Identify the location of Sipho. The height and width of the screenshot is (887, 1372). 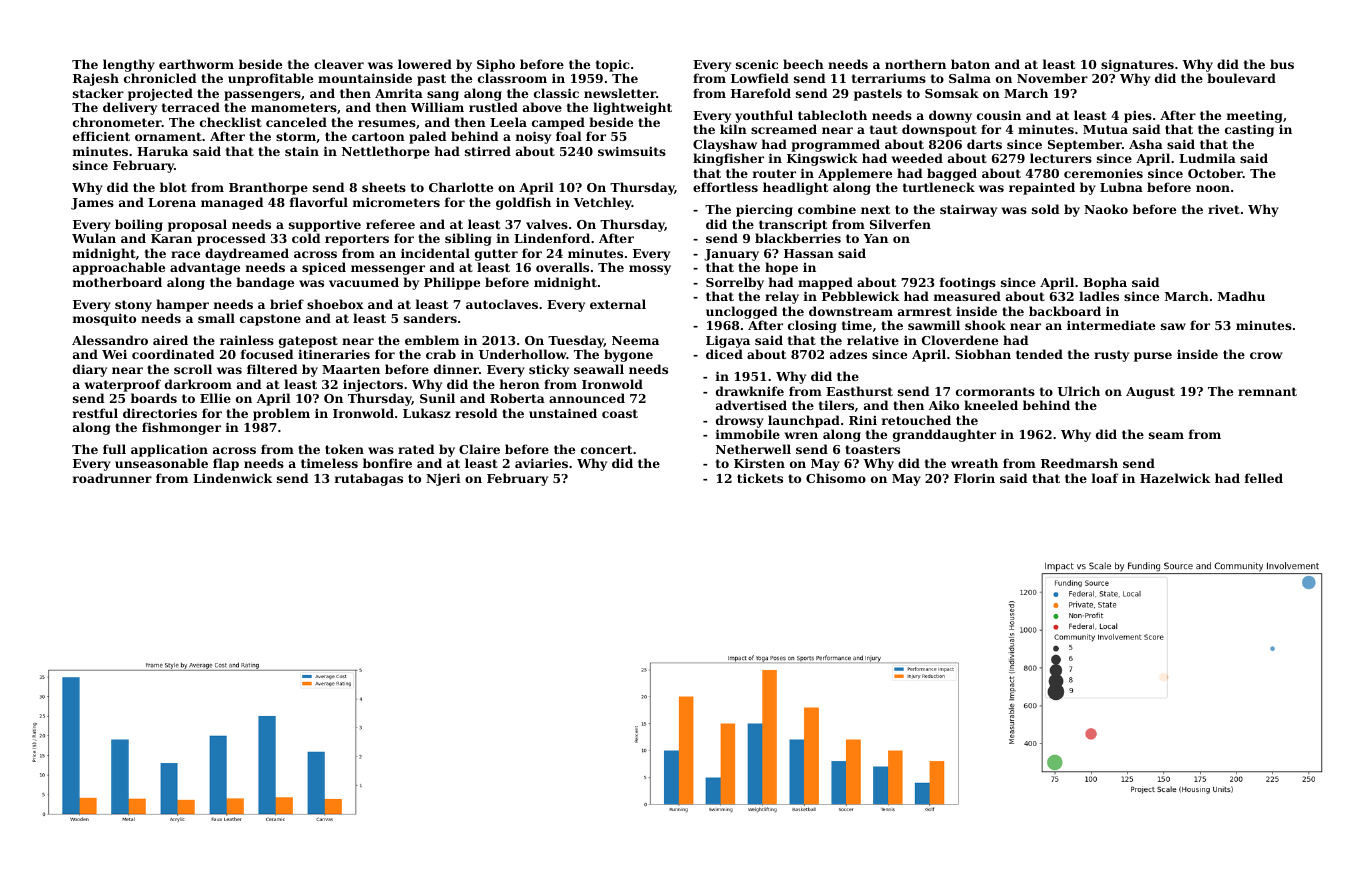
(496, 65).
